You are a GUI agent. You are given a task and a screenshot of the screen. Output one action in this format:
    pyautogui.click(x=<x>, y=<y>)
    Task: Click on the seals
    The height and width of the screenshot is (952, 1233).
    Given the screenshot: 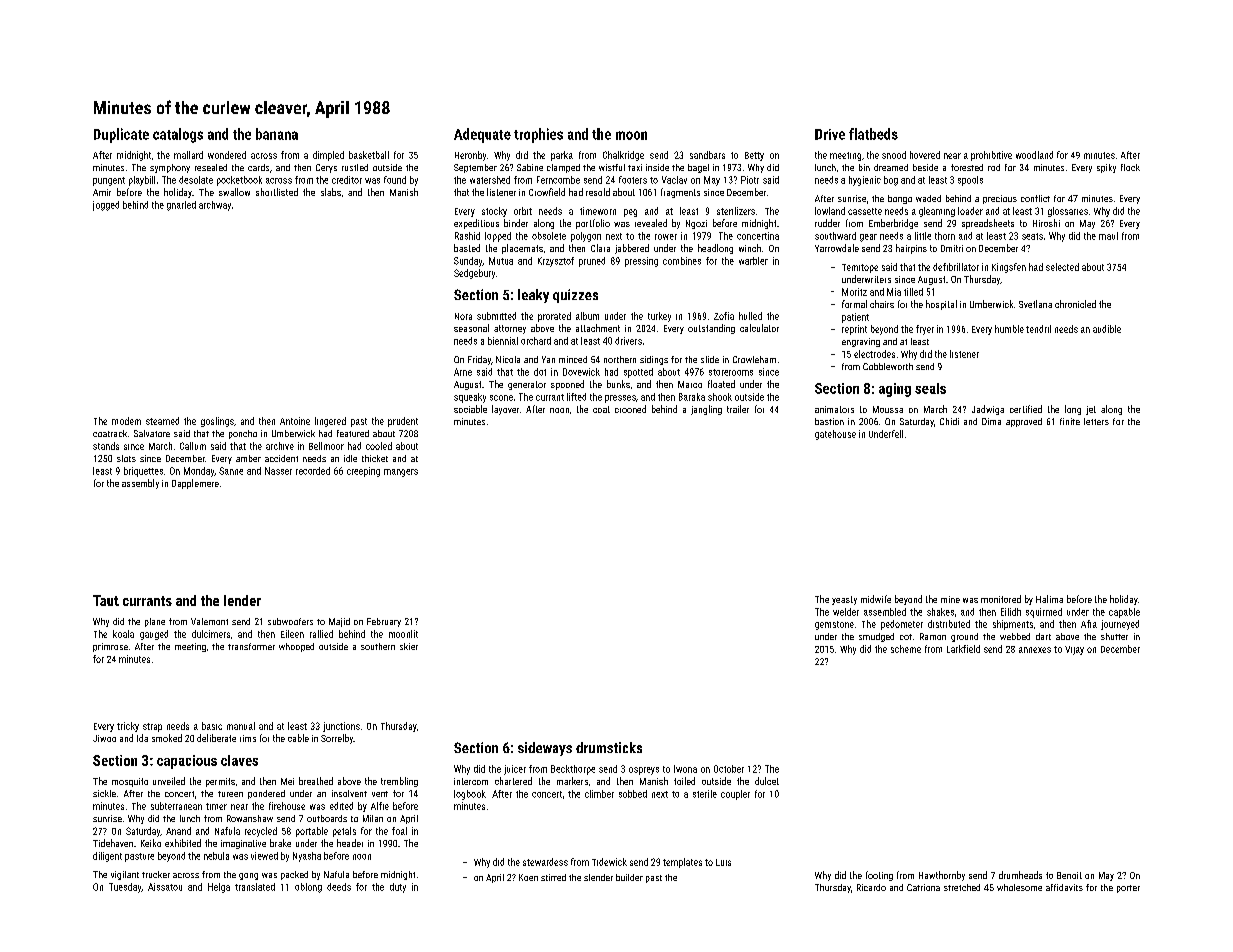 What is the action you would take?
    pyautogui.click(x=930, y=388)
